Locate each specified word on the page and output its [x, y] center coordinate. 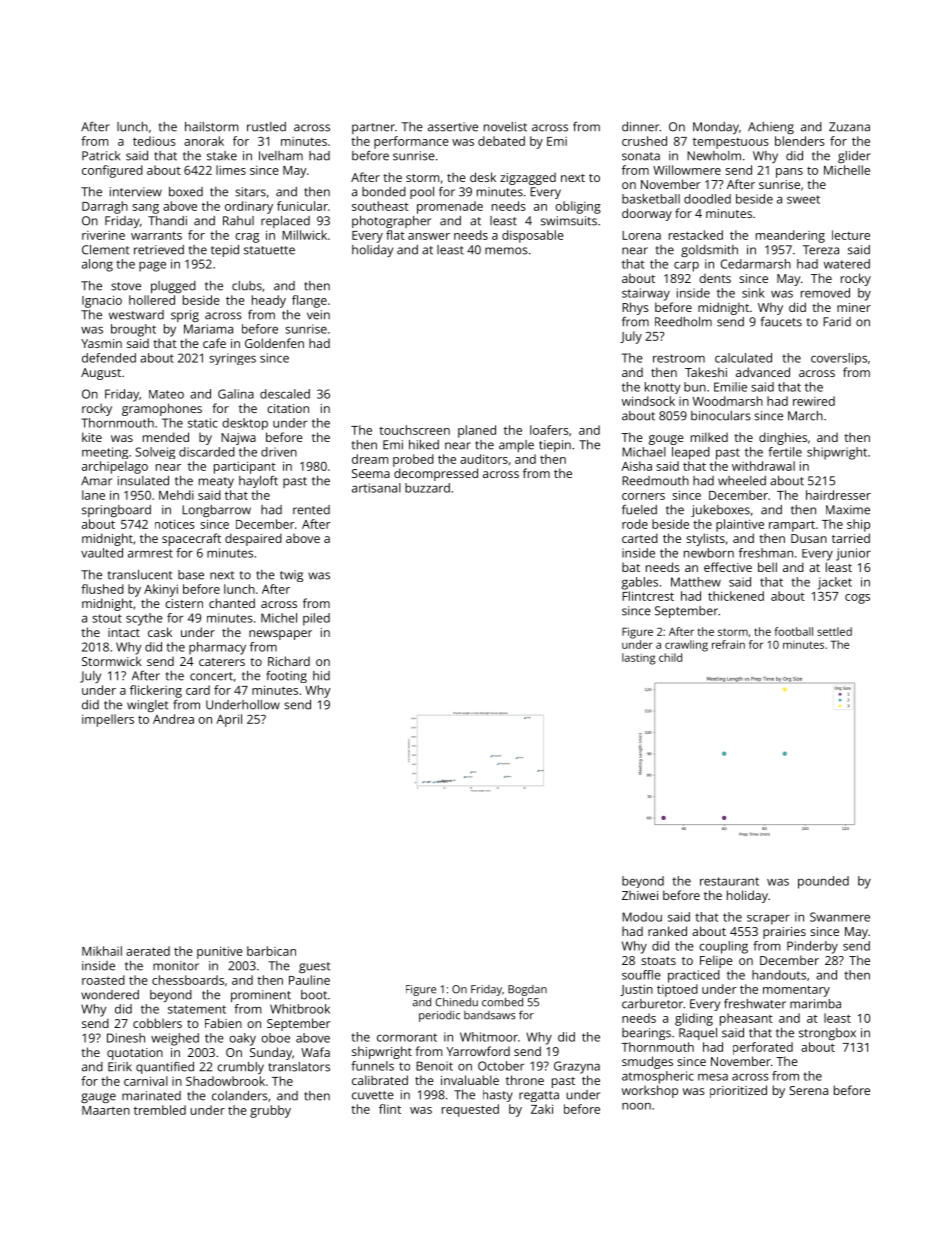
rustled [266, 127]
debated [501, 141]
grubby [270, 1111]
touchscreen [414, 430]
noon [636, 1106]
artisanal [376, 488]
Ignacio [102, 301]
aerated [148, 951]
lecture [851, 235]
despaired [253, 539]
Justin [636, 990]
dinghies [783, 438]
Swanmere [840, 917]
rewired [814, 401]
